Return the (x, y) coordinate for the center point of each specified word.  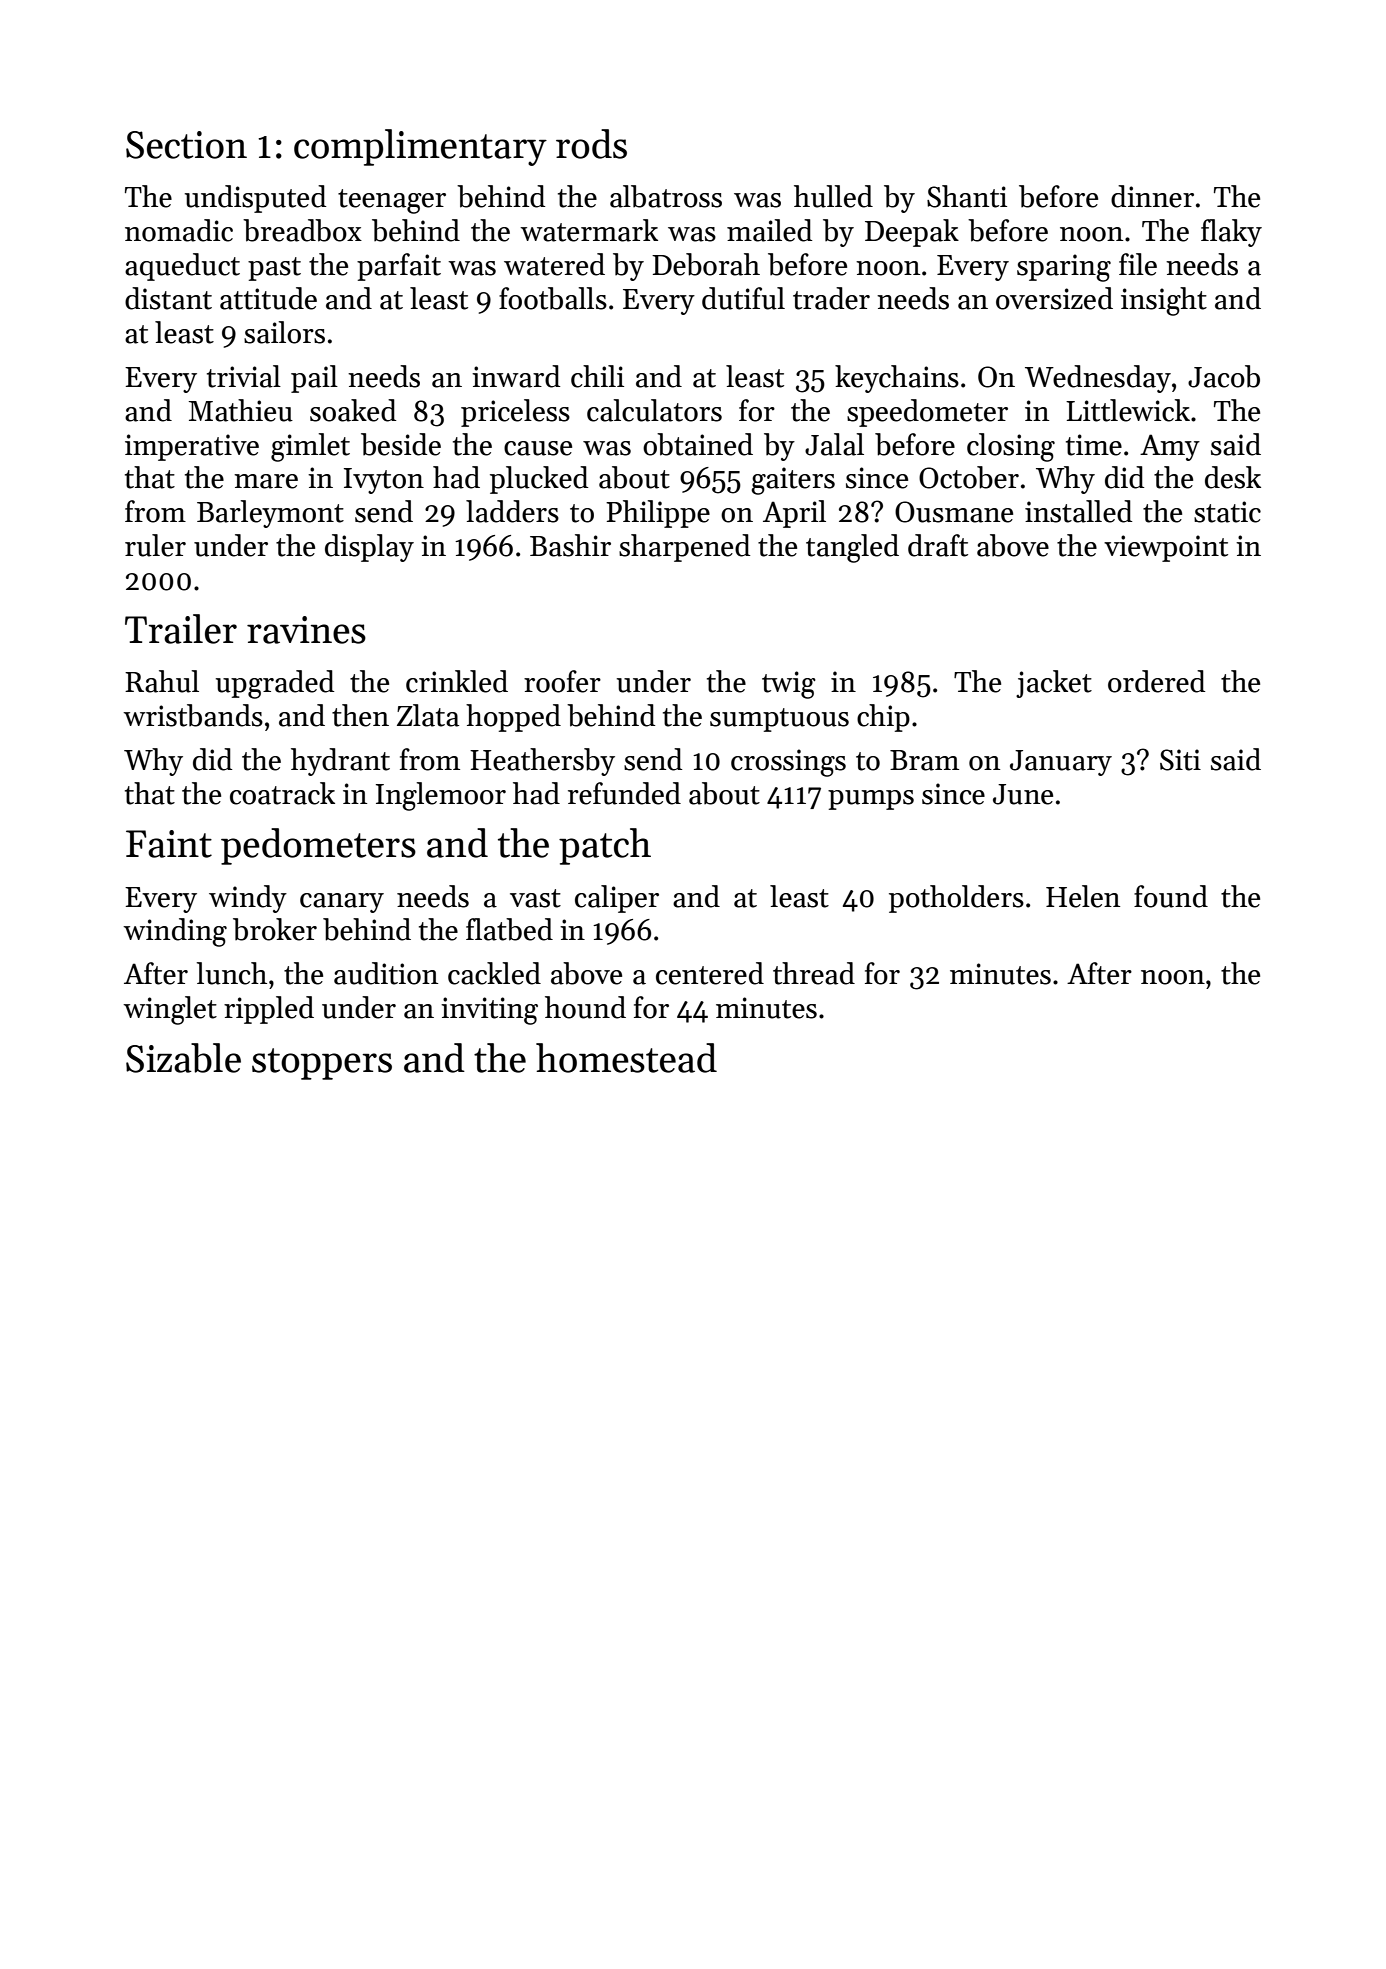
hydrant (340, 762)
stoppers (322, 1064)
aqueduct (182, 267)
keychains (897, 379)
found (1171, 896)
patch (605, 846)
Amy (1170, 447)
